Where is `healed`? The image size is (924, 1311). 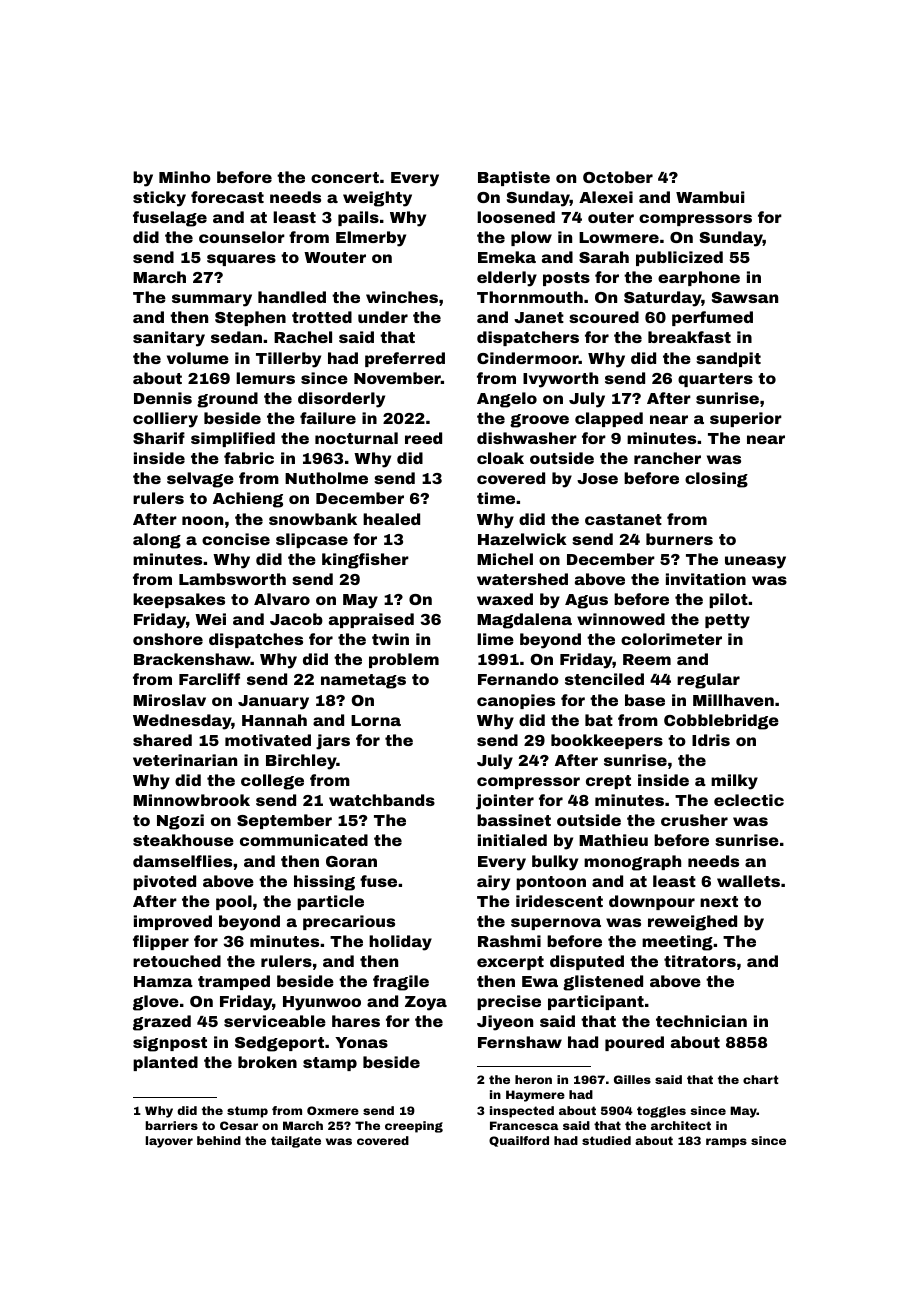
healed is located at coordinates (391, 519).
